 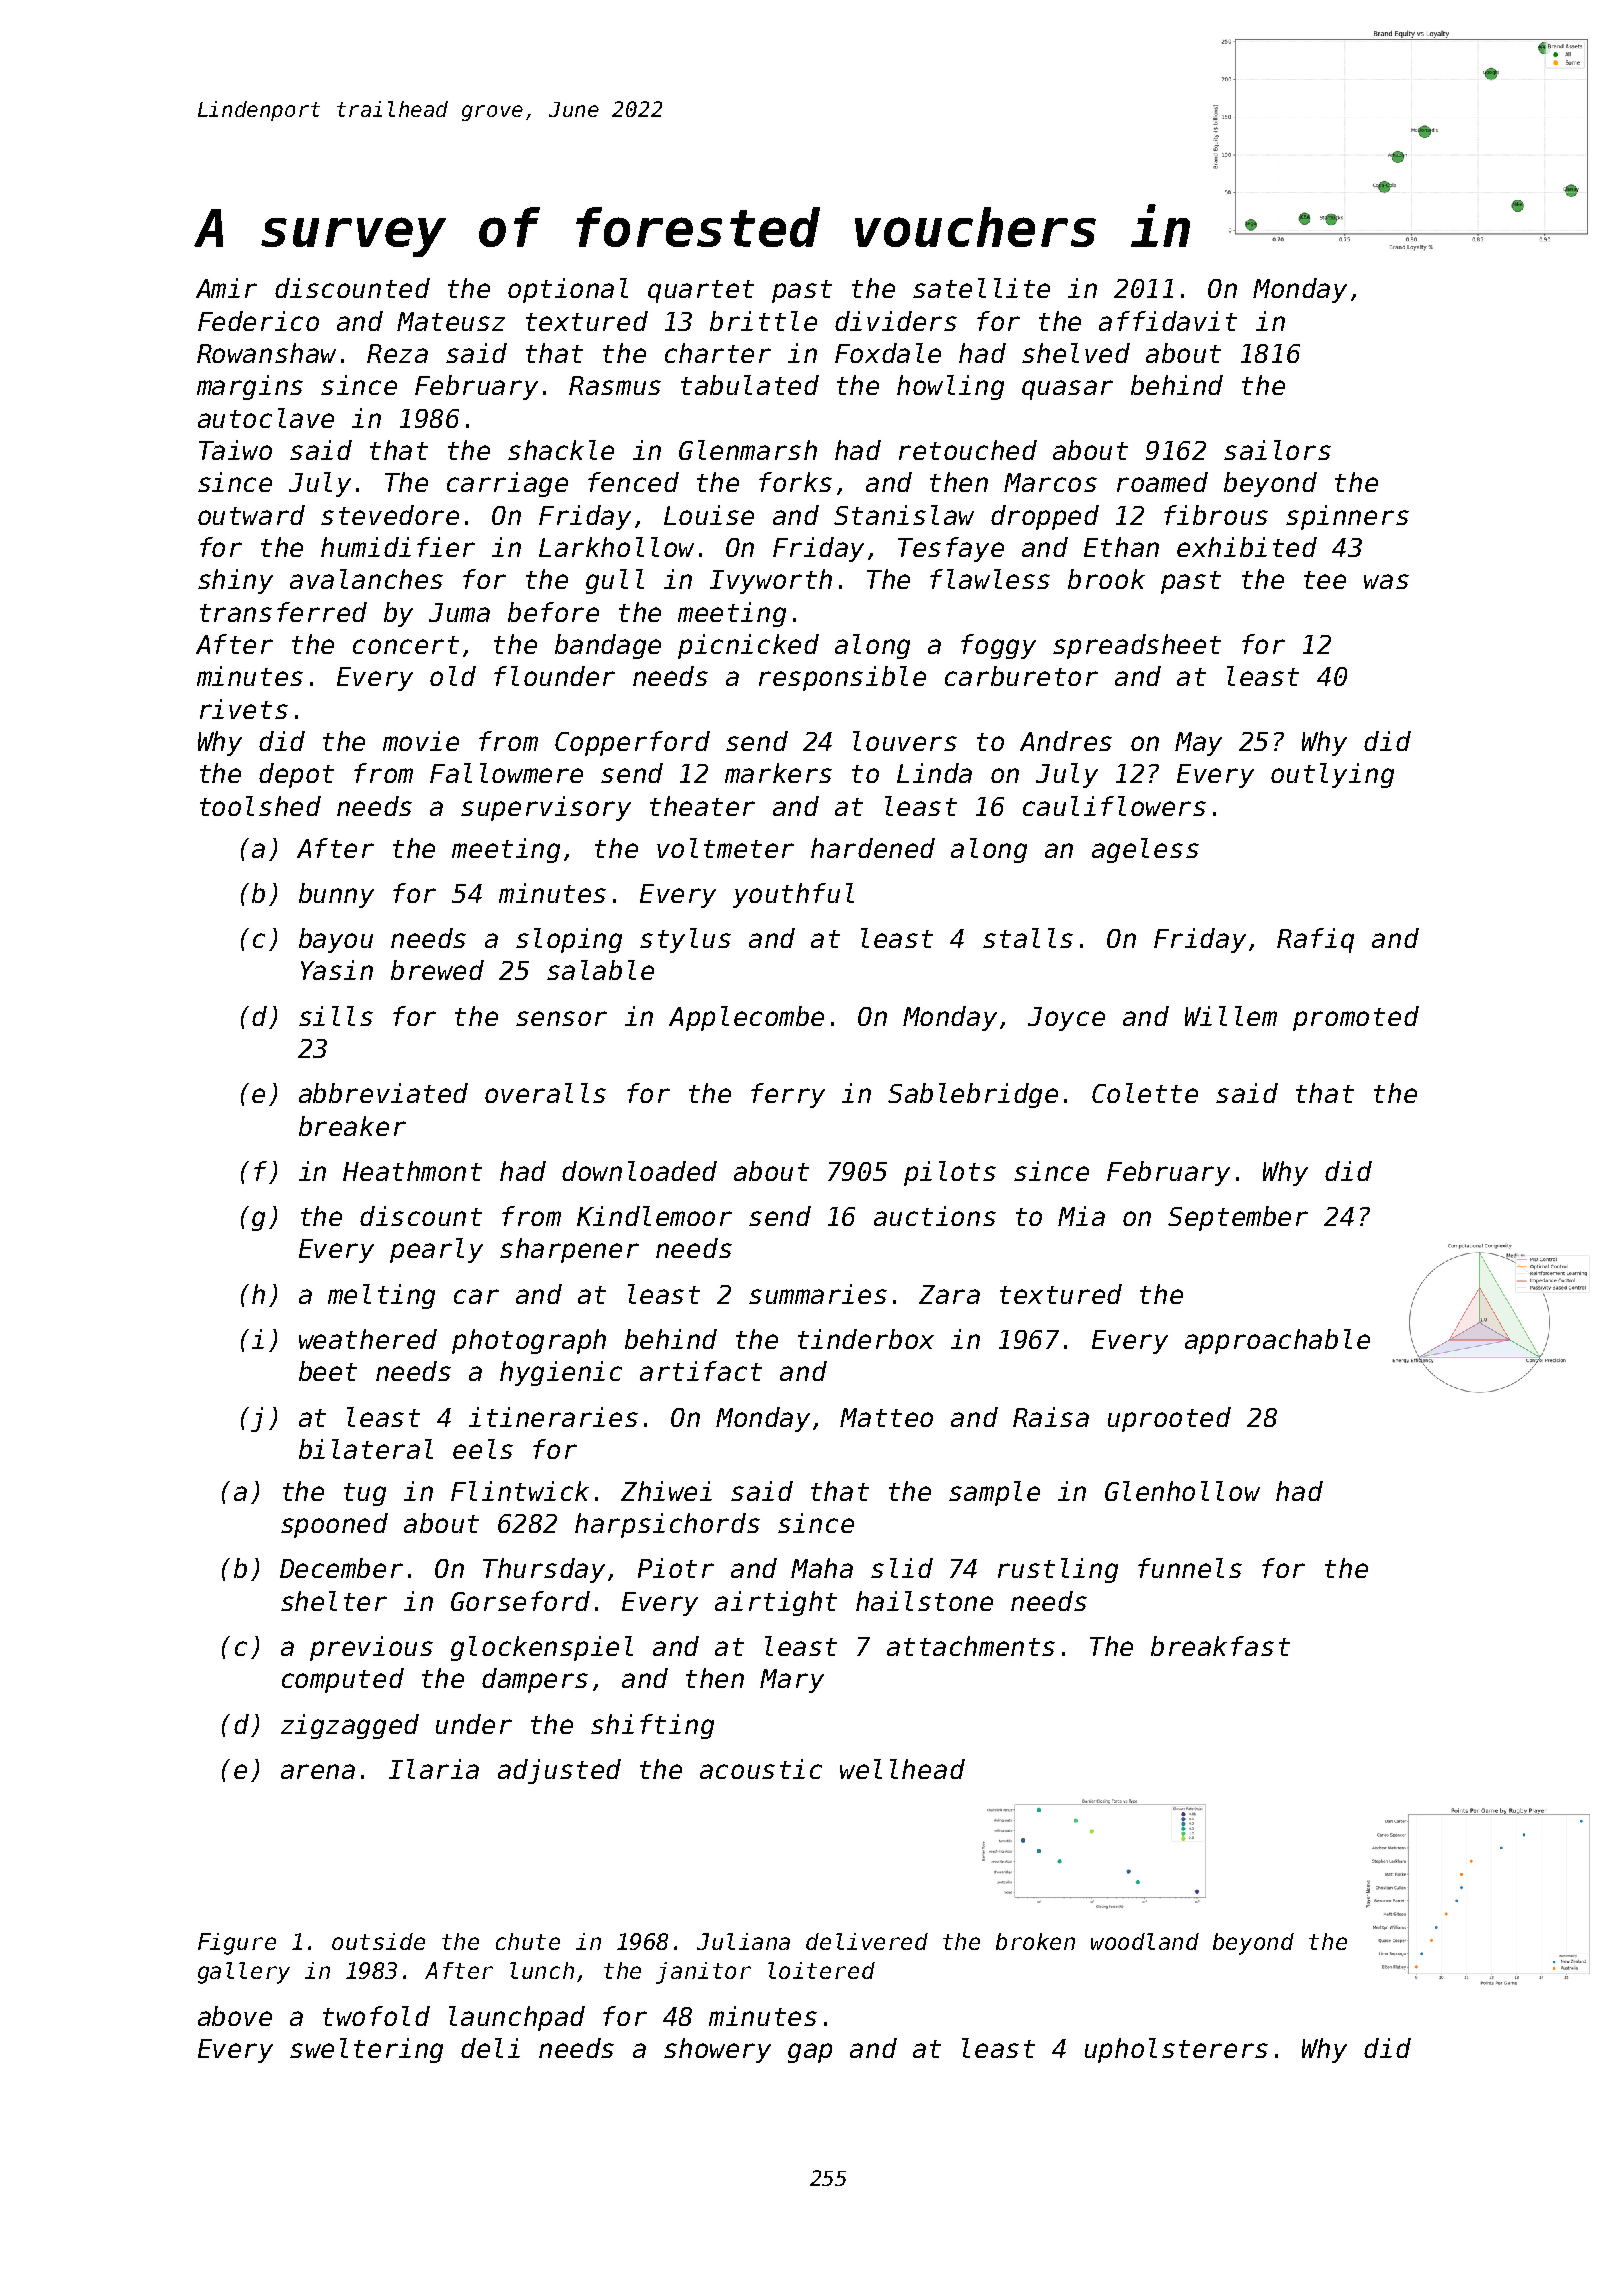 I want to click on avalanches, so click(x=366, y=579).
